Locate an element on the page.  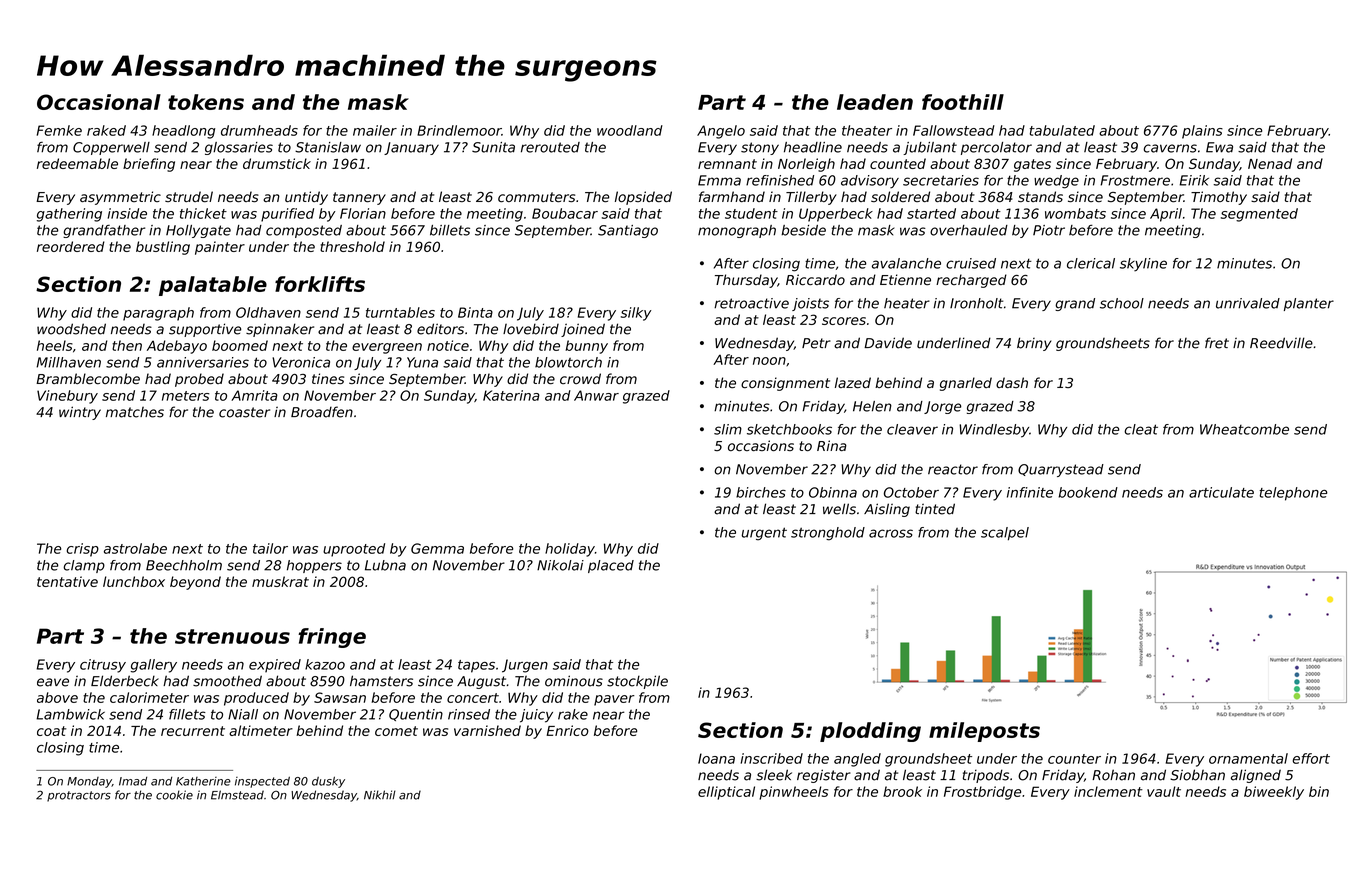
scalpel is located at coordinates (1005, 533).
